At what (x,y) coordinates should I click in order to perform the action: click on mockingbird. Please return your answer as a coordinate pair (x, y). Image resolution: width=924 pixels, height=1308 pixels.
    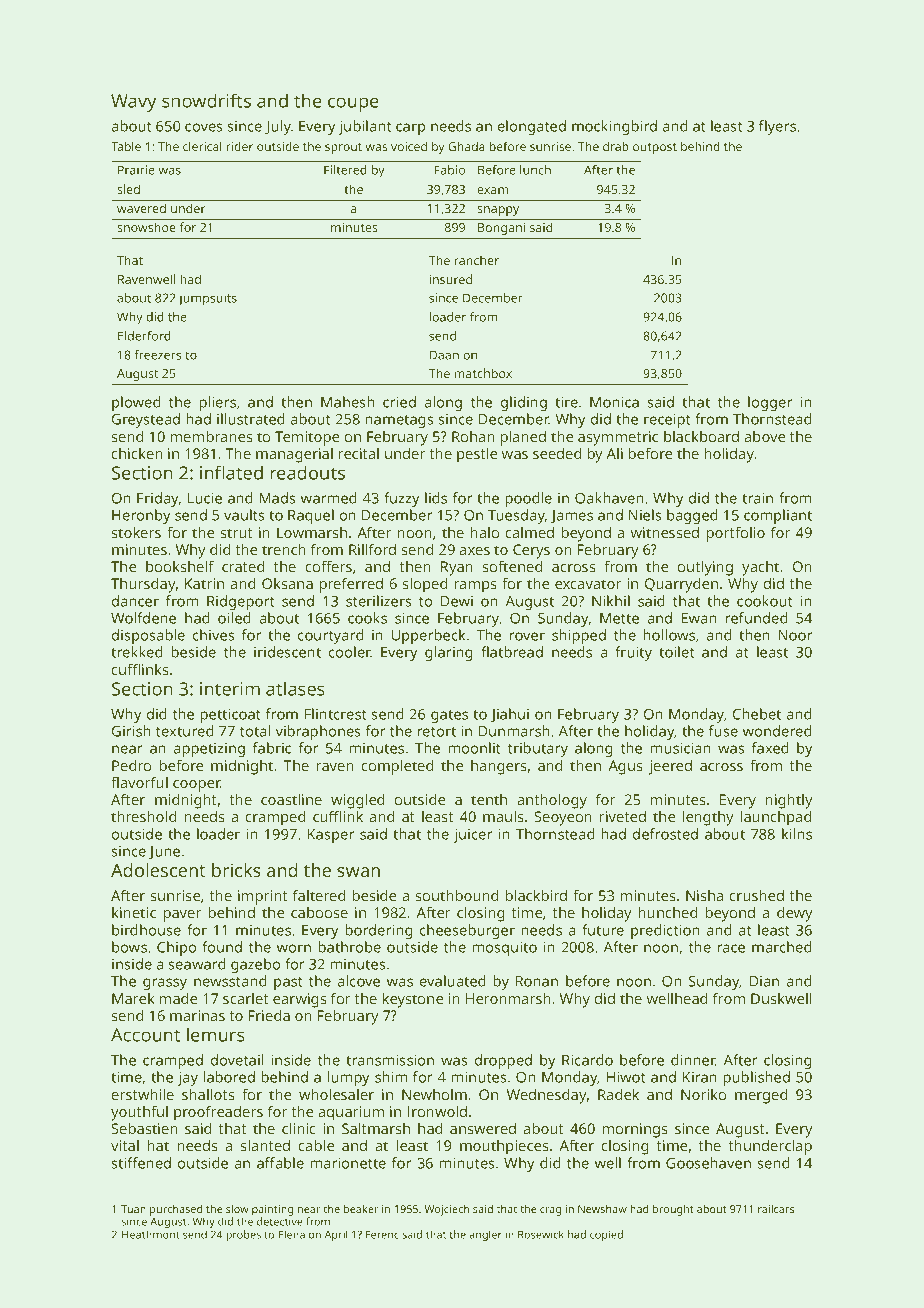
    Looking at the image, I should click on (614, 127).
